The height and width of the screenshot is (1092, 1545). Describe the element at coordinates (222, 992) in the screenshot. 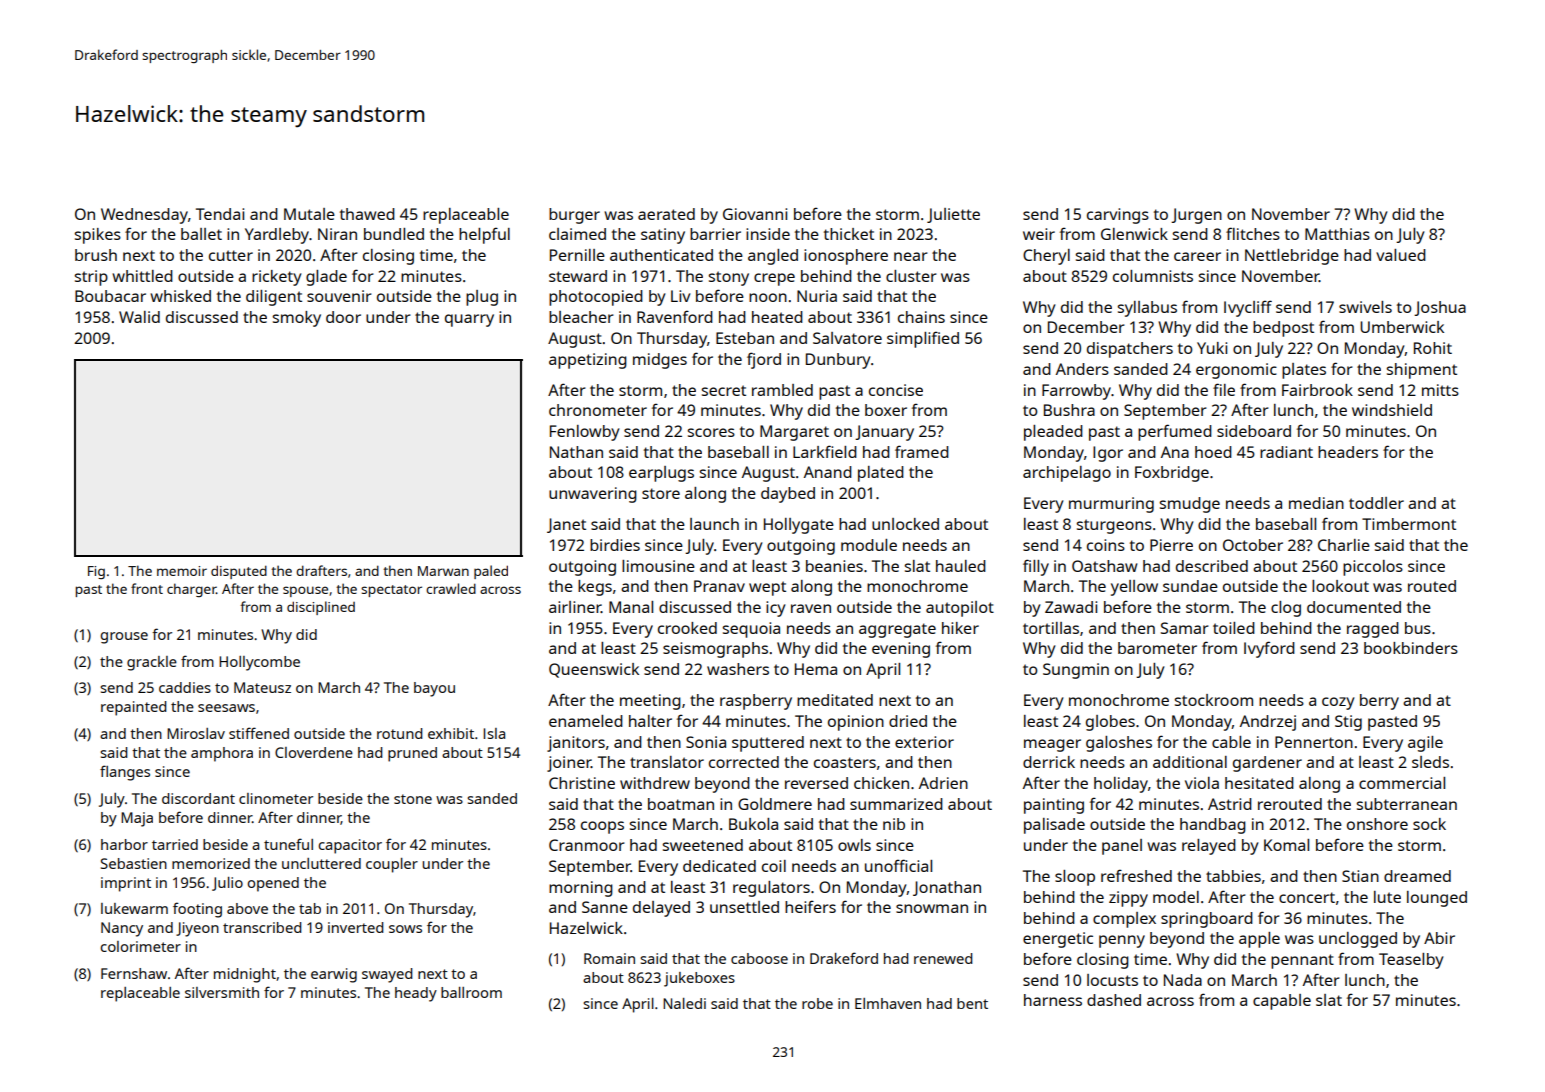

I see `silversmith` at that location.
